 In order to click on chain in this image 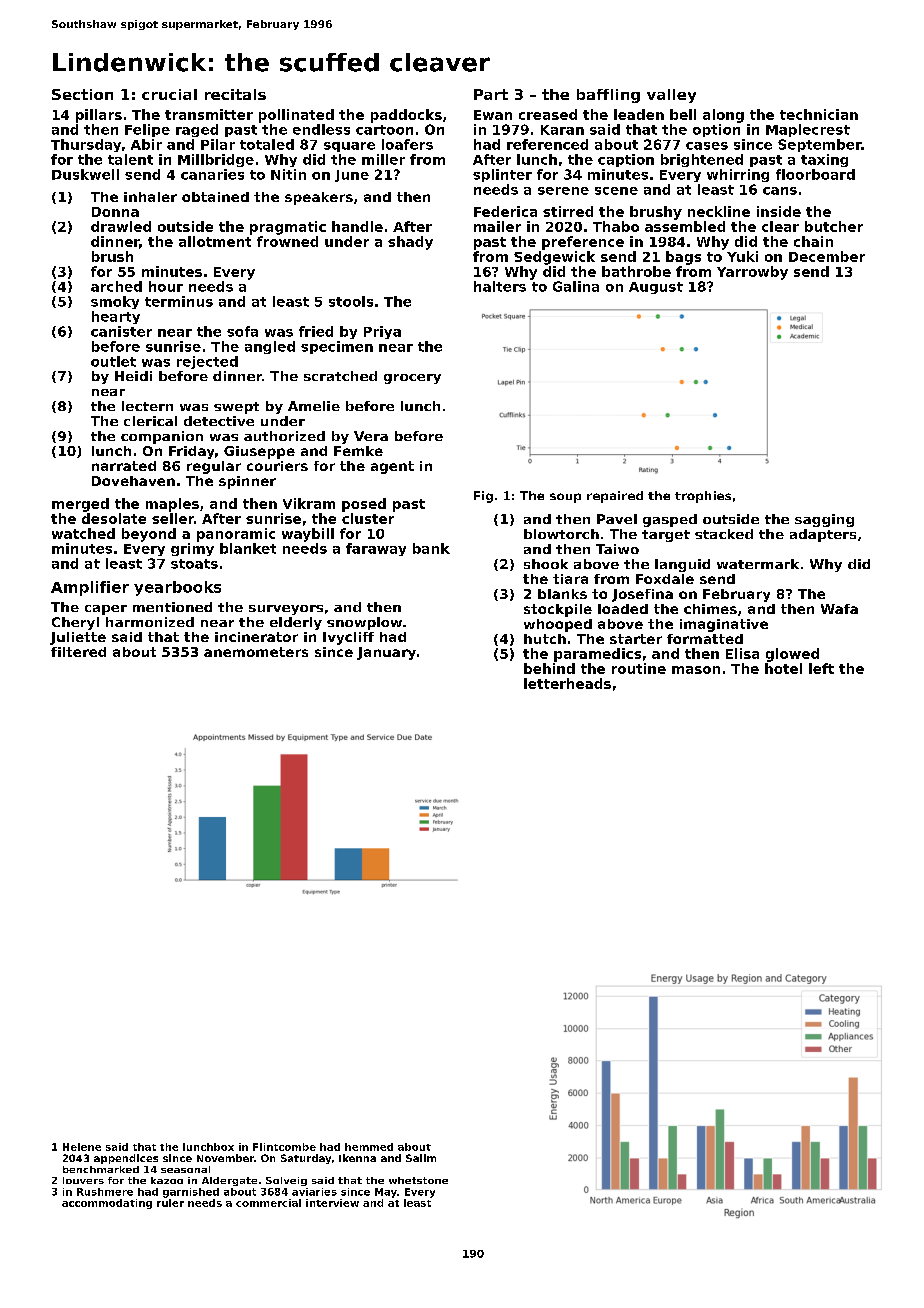, I will do `click(813, 241)`.
